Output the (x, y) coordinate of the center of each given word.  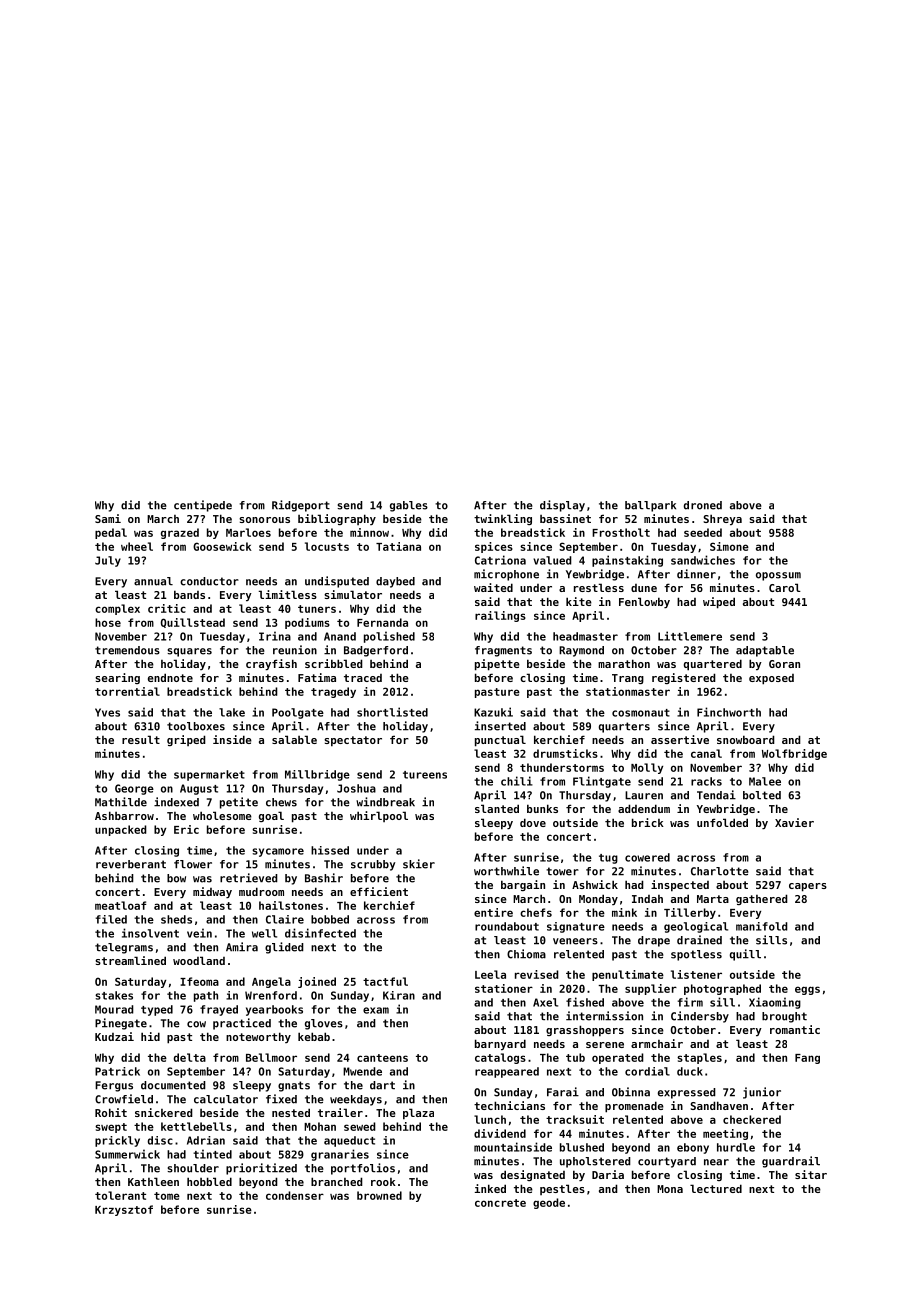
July (108, 561)
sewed (360, 1126)
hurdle (736, 1147)
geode (549, 1203)
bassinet (565, 518)
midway (212, 892)
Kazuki (493, 712)
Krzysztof (124, 1210)
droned (703, 505)
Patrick (117, 1071)
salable (294, 739)
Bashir (324, 878)
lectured (716, 1188)
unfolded (722, 822)
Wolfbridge (794, 754)
